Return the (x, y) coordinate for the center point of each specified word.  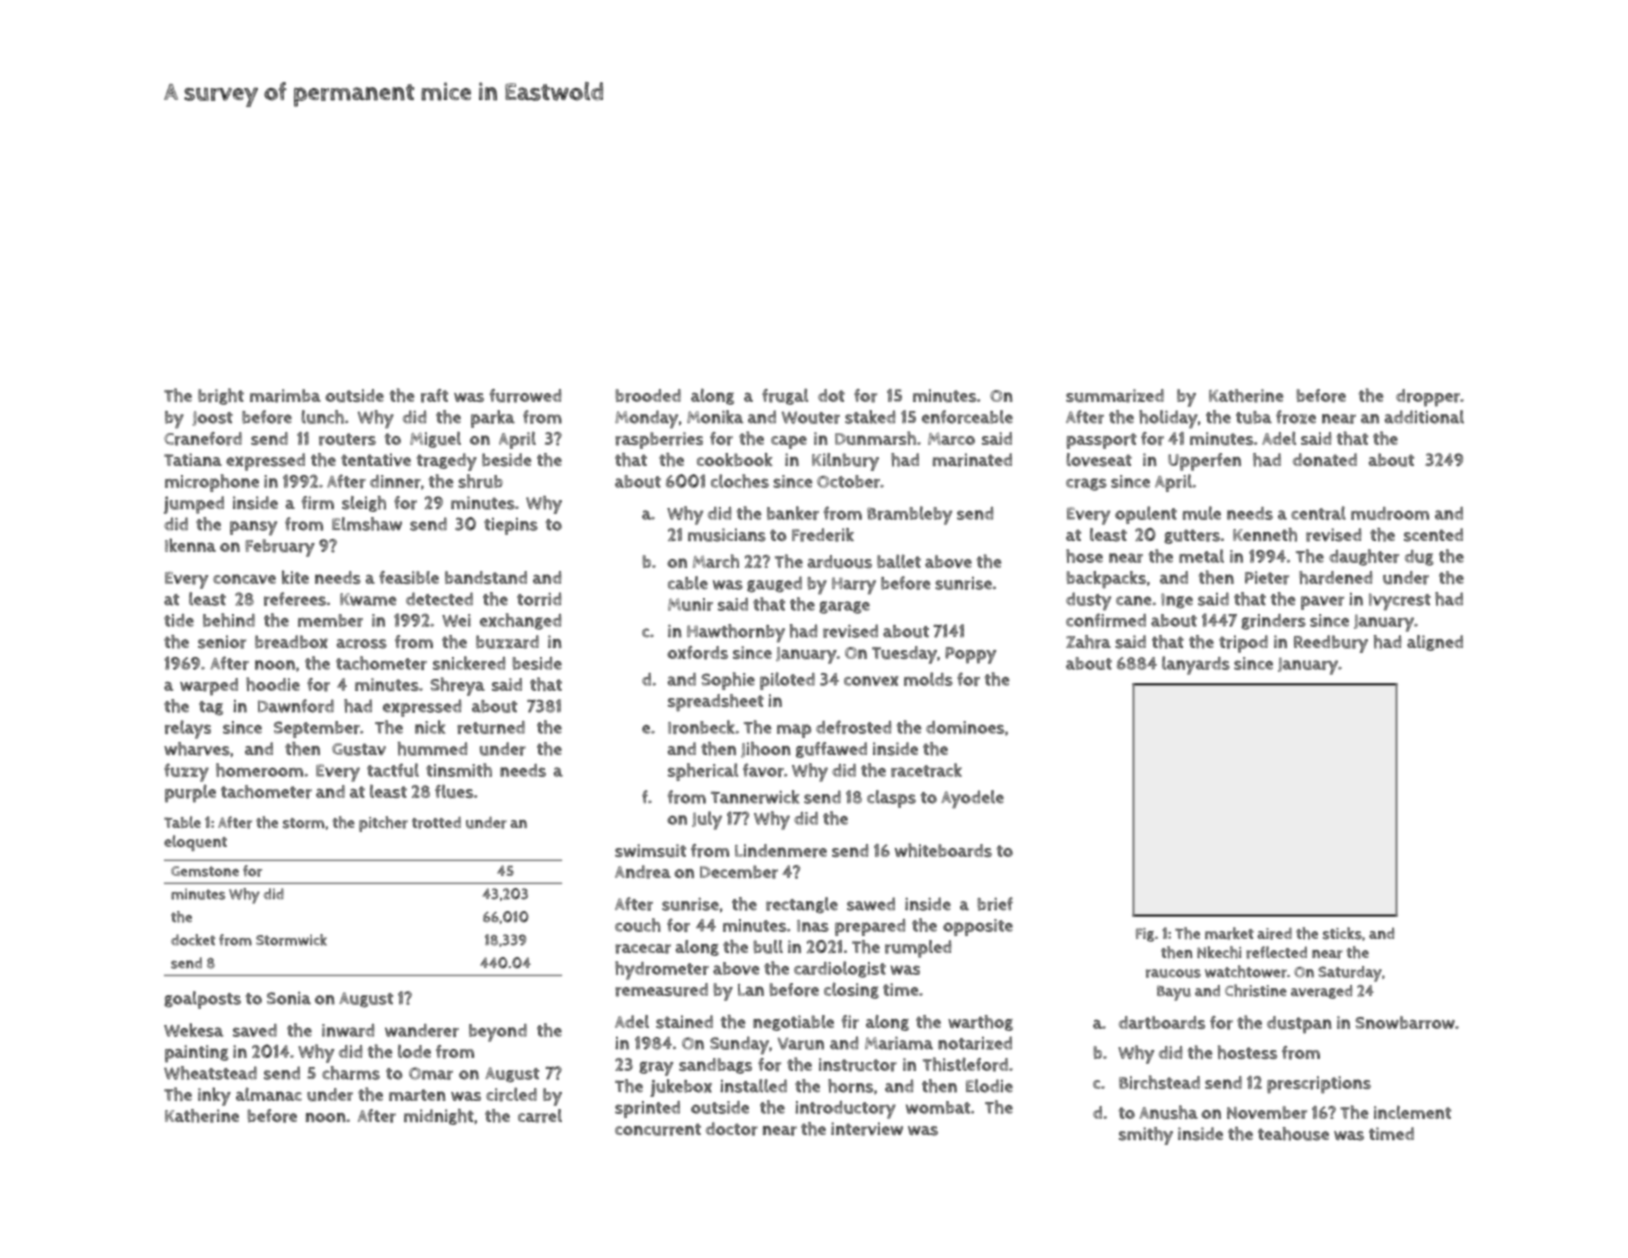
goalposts (202, 1000)
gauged (774, 584)
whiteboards (943, 850)
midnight (439, 1117)
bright (221, 396)
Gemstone (205, 871)
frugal (785, 396)
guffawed (831, 750)
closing (851, 990)
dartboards (1162, 1022)
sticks (1342, 933)
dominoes (965, 727)
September (317, 729)
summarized (1115, 396)
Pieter (1267, 578)
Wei (456, 620)
